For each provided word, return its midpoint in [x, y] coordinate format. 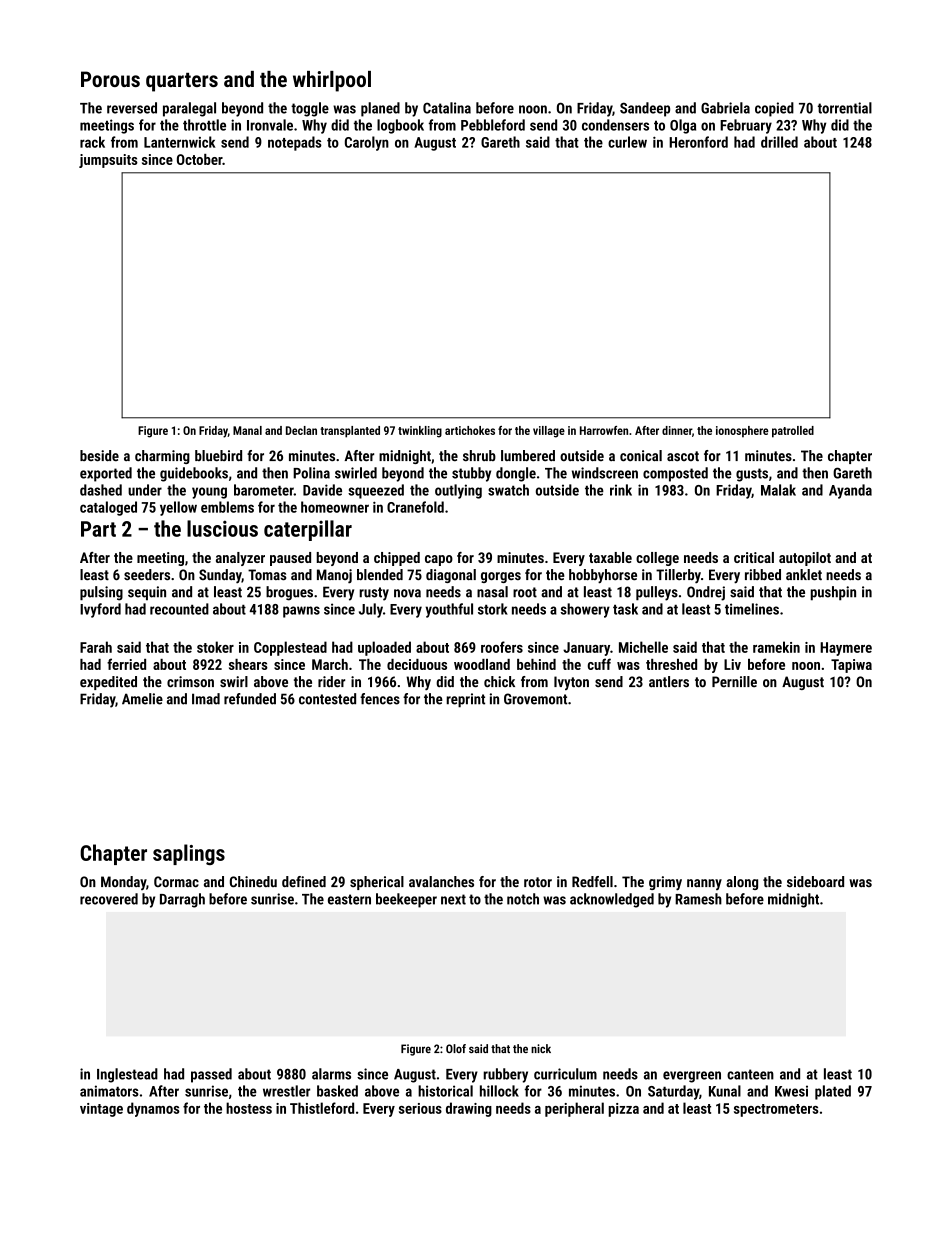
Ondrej [706, 593]
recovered [109, 899]
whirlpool [332, 81]
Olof [456, 1048]
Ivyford [100, 610]
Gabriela [725, 108]
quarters [182, 82]
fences [380, 699]
